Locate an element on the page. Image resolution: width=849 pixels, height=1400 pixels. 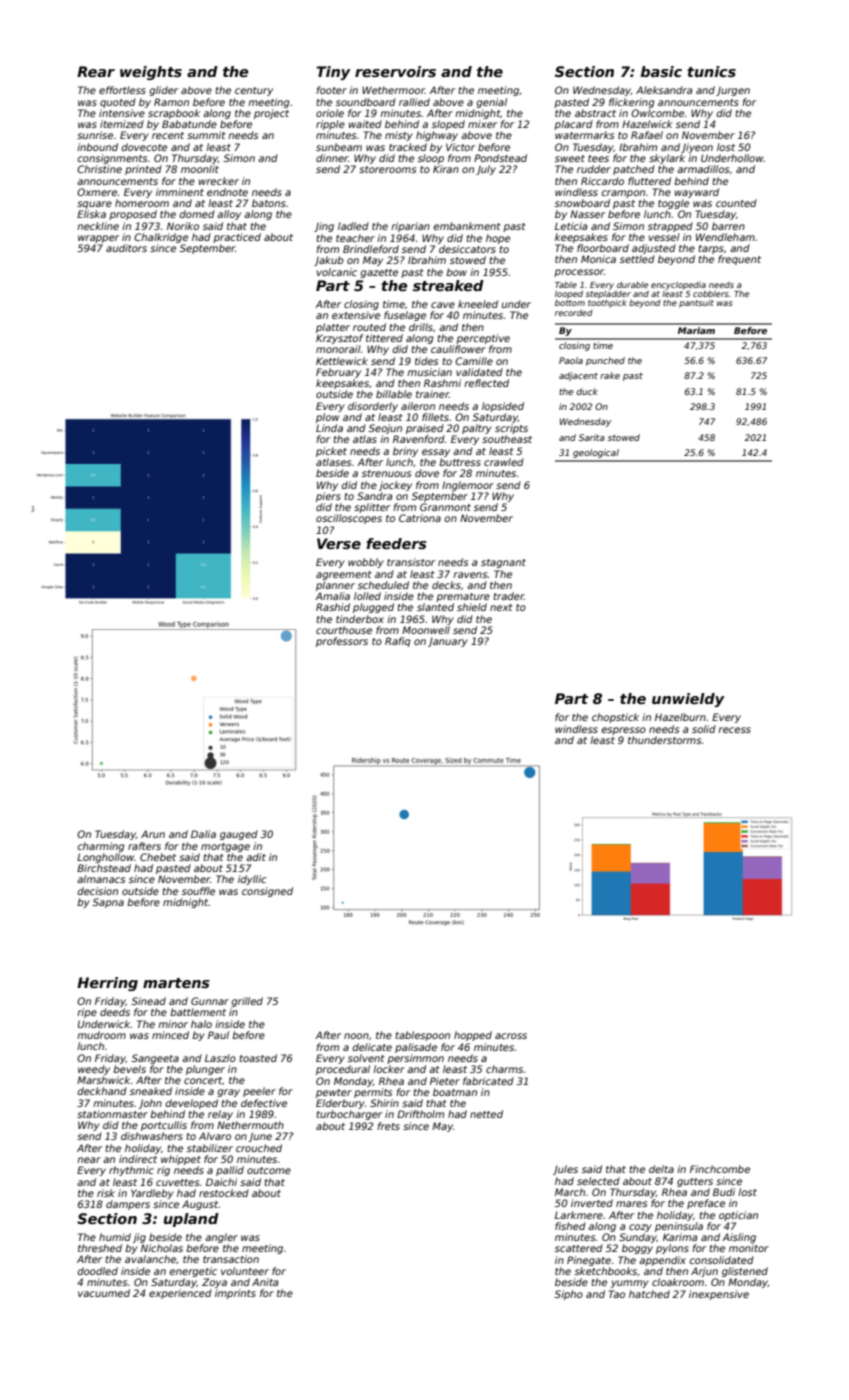
unwieldy is located at coordinates (688, 700).
